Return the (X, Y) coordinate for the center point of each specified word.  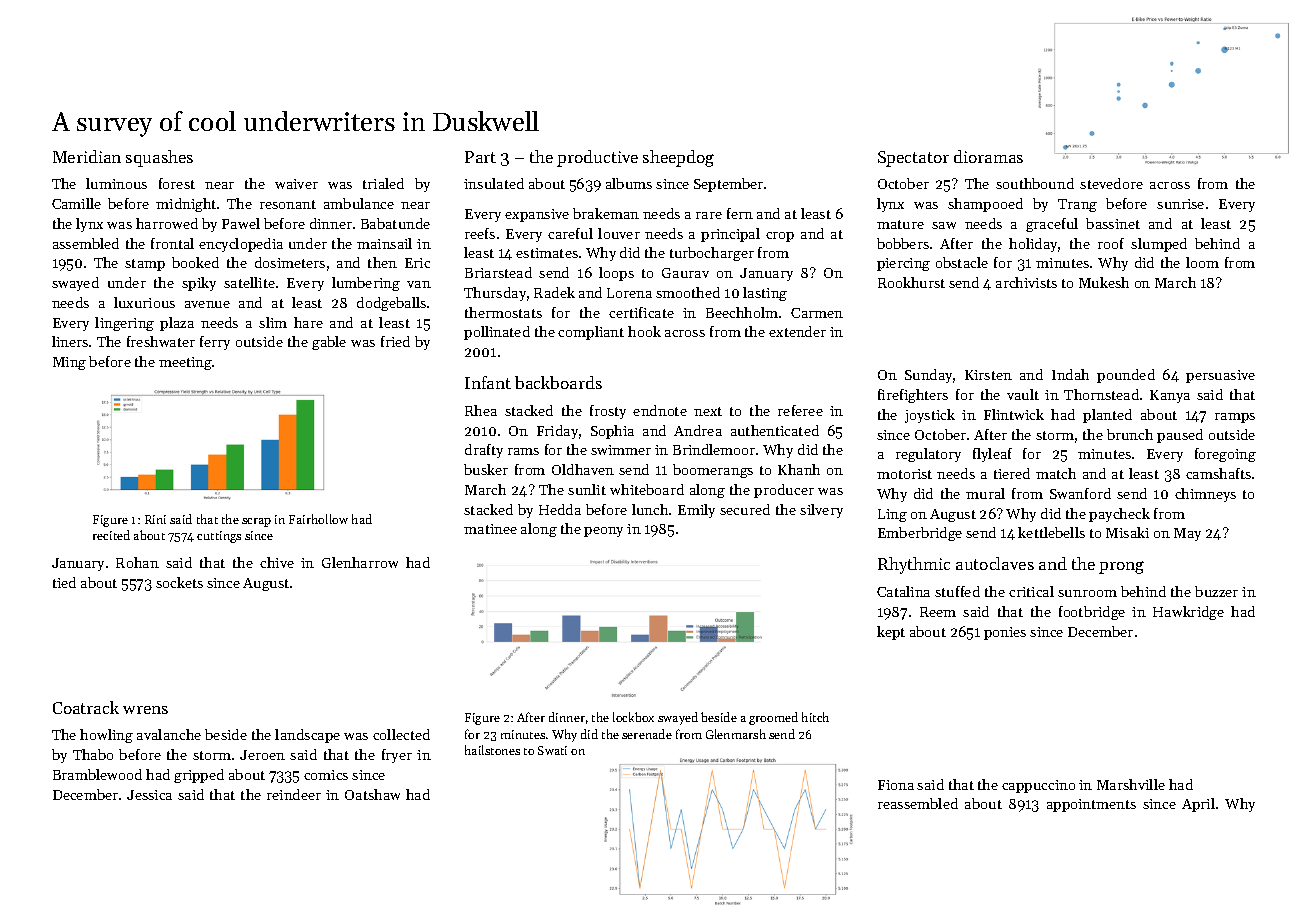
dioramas (988, 156)
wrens (145, 710)
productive (597, 158)
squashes (159, 158)
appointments (1091, 805)
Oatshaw (372, 794)
